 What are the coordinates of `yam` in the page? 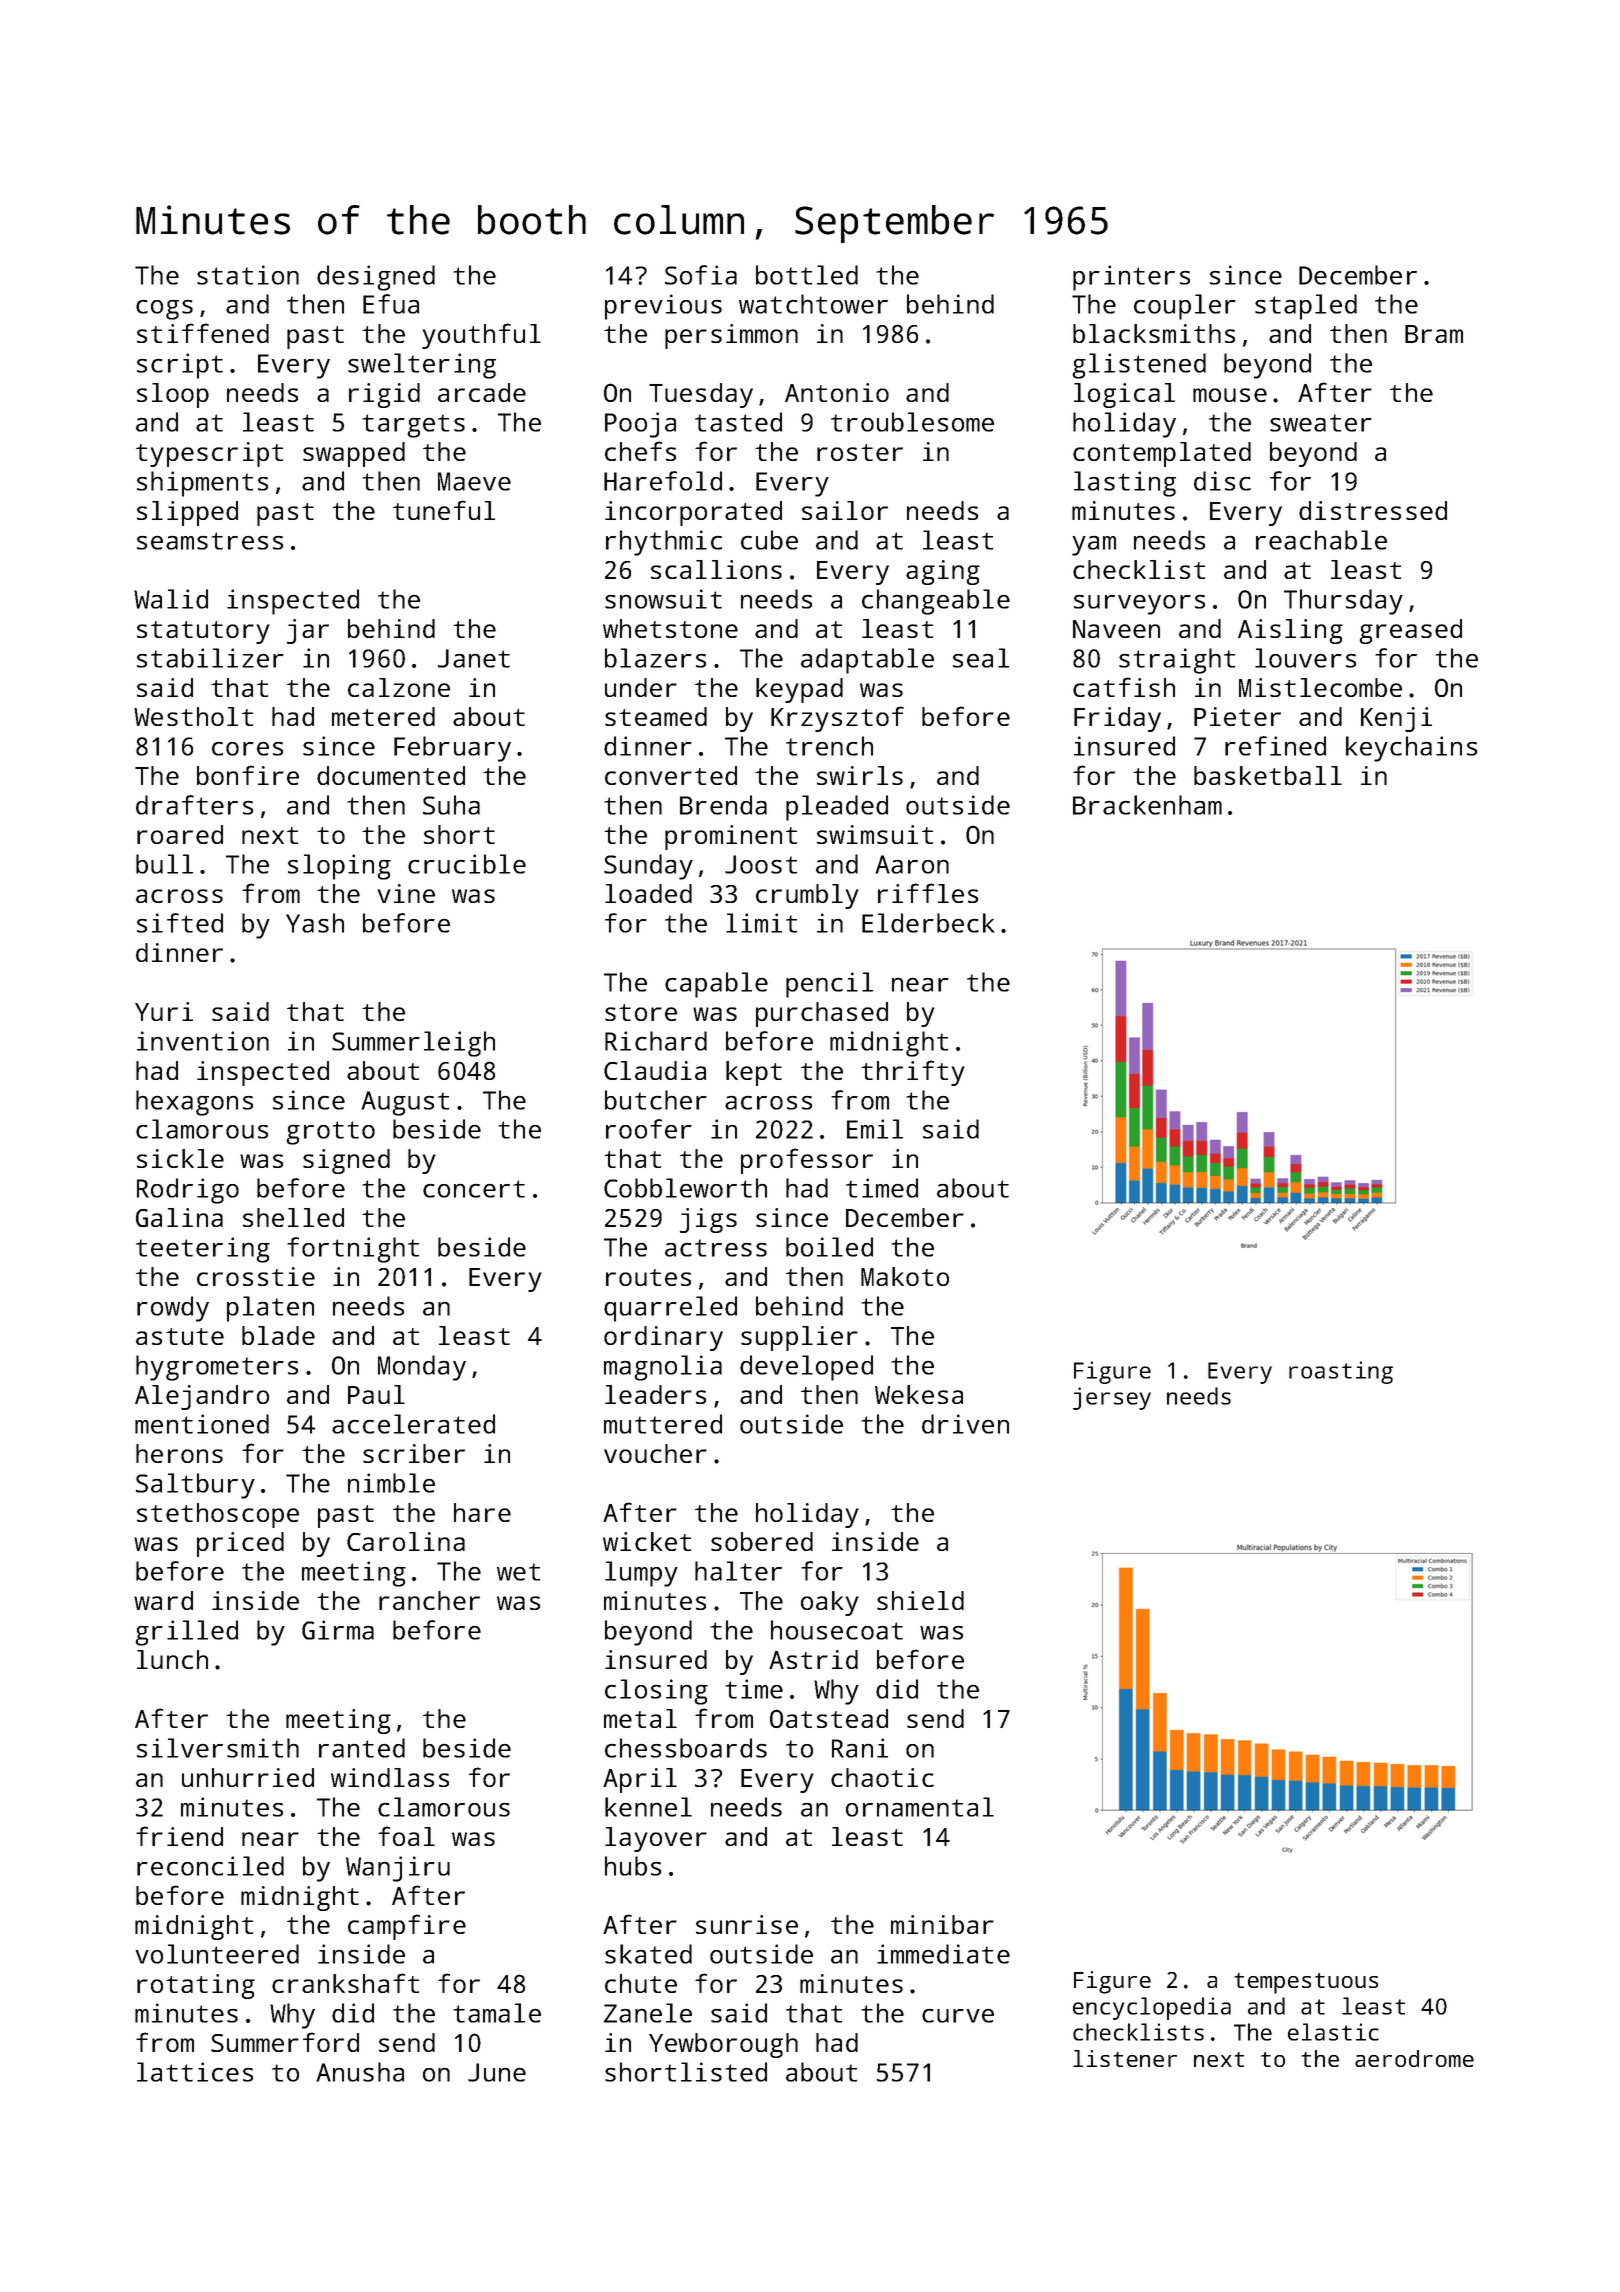 It's located at (1094, 546).
